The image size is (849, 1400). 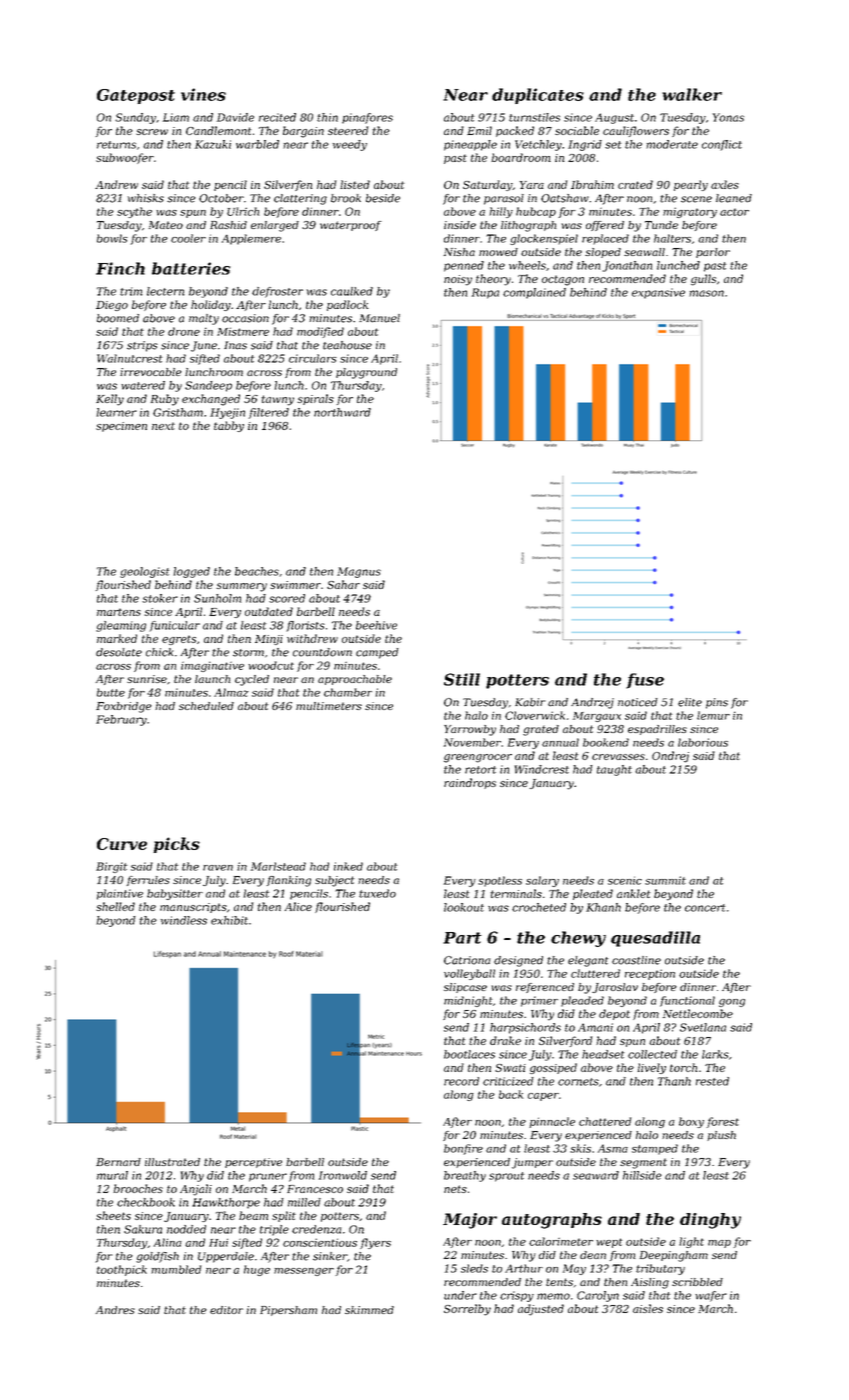 What do you see at coordinates (369, 1310) in the page?
I see `skimmed` at bounding box center [369, 1310].
